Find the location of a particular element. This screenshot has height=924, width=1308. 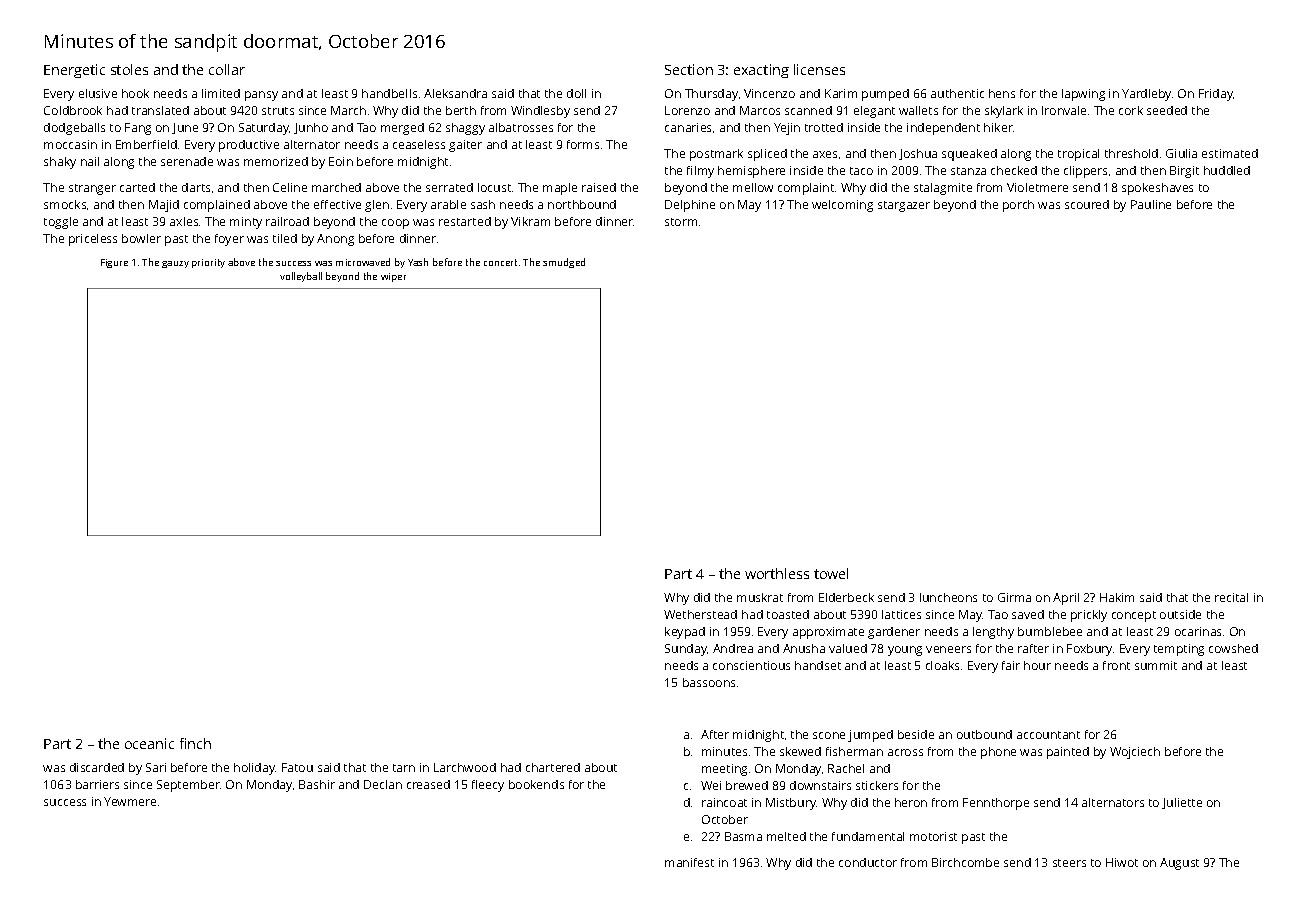

licenses is located at coordinates (819, 69).
